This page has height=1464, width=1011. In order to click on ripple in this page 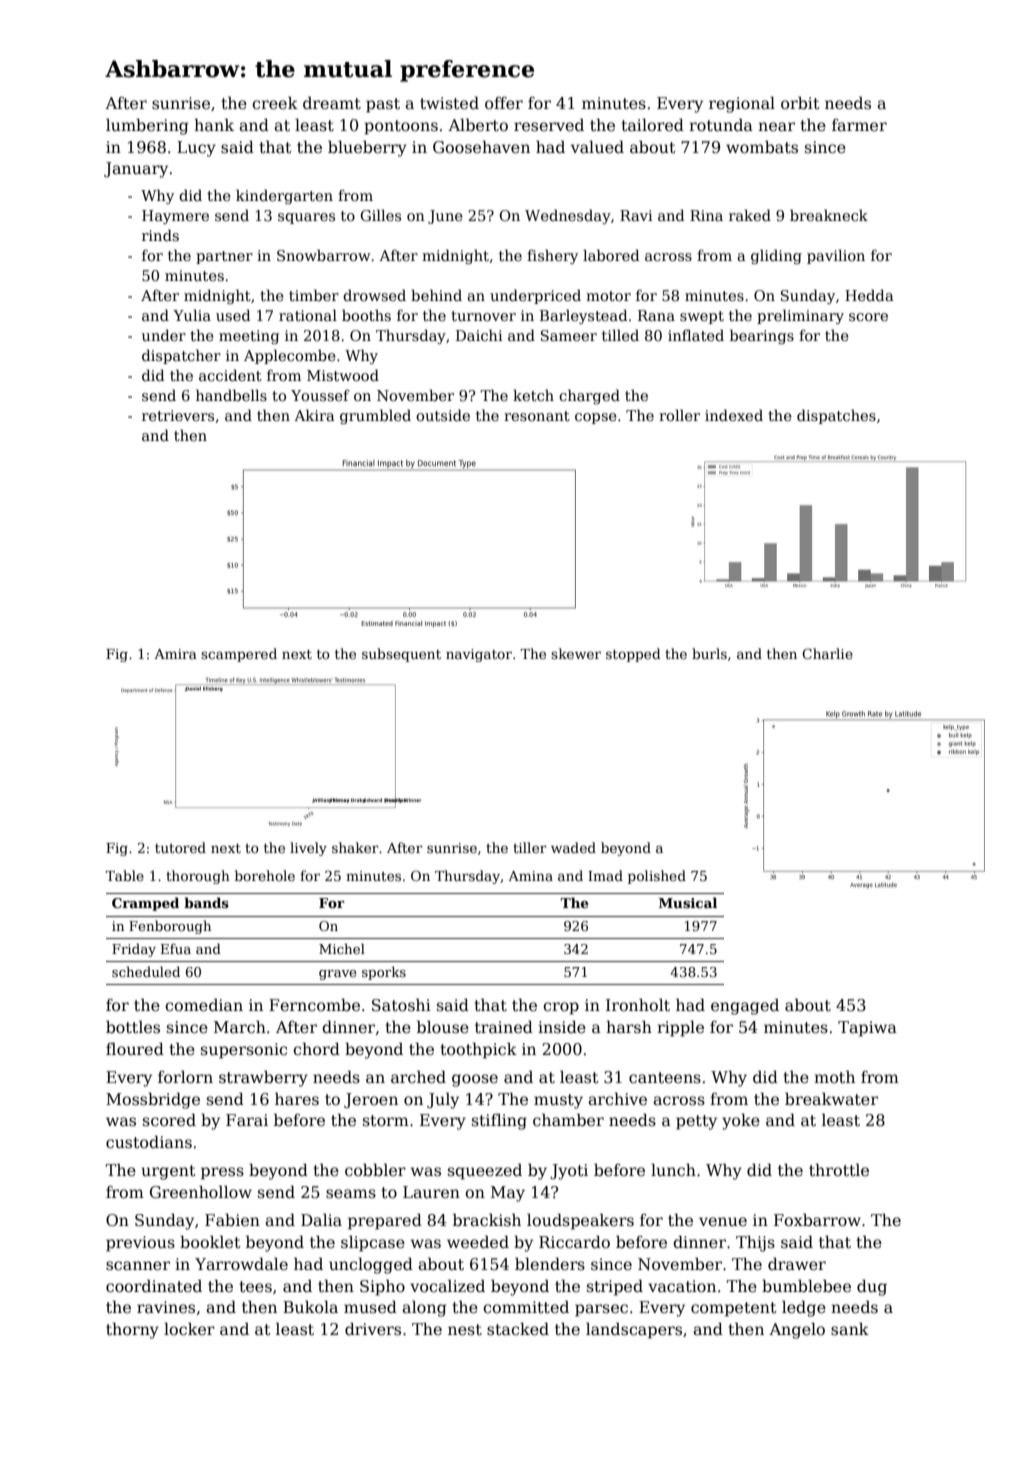, I will do `click(680, 1028)`.
